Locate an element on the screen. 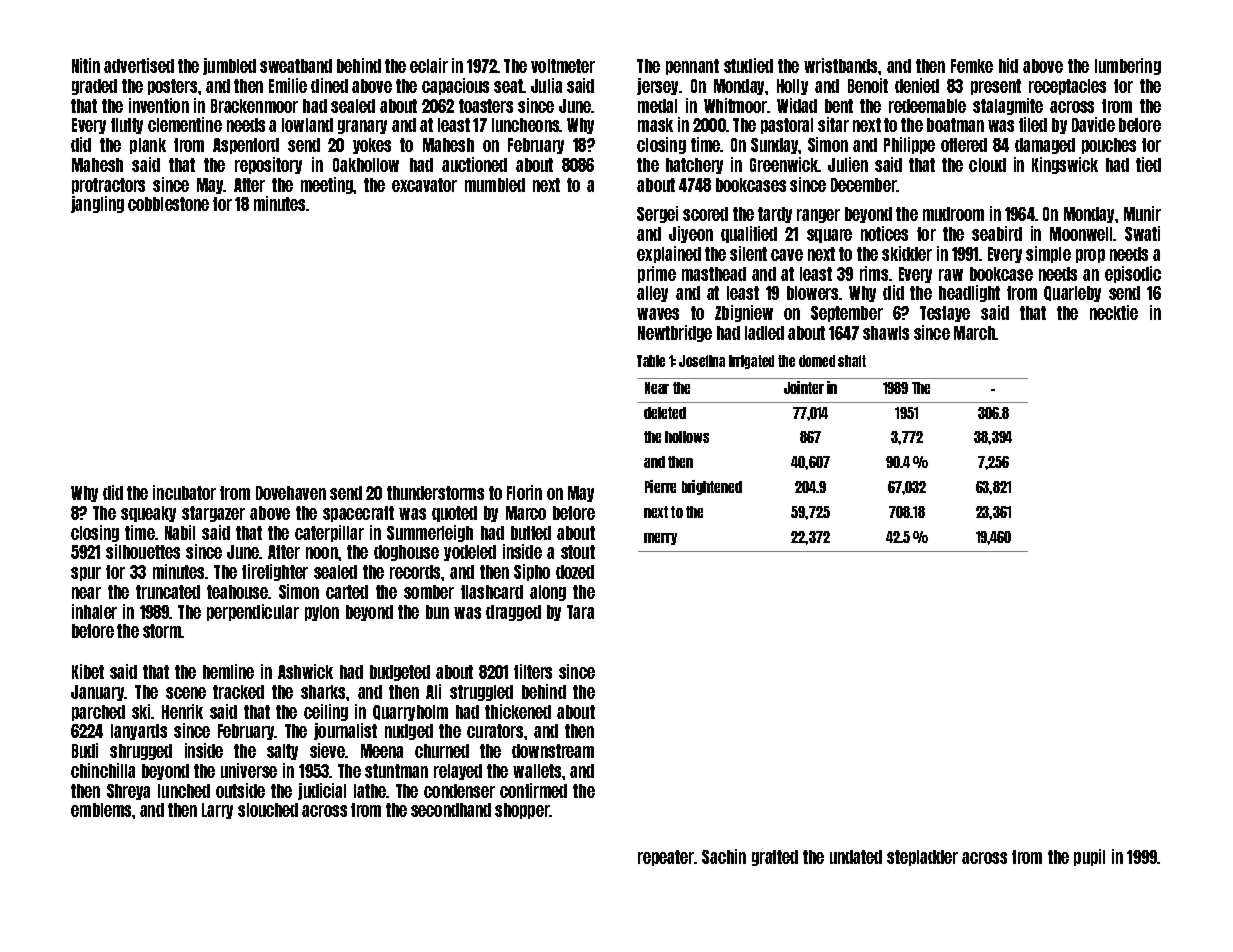 The width and height of the screenshot is (1233, 952). filters is located at coordinates (533, 671).
